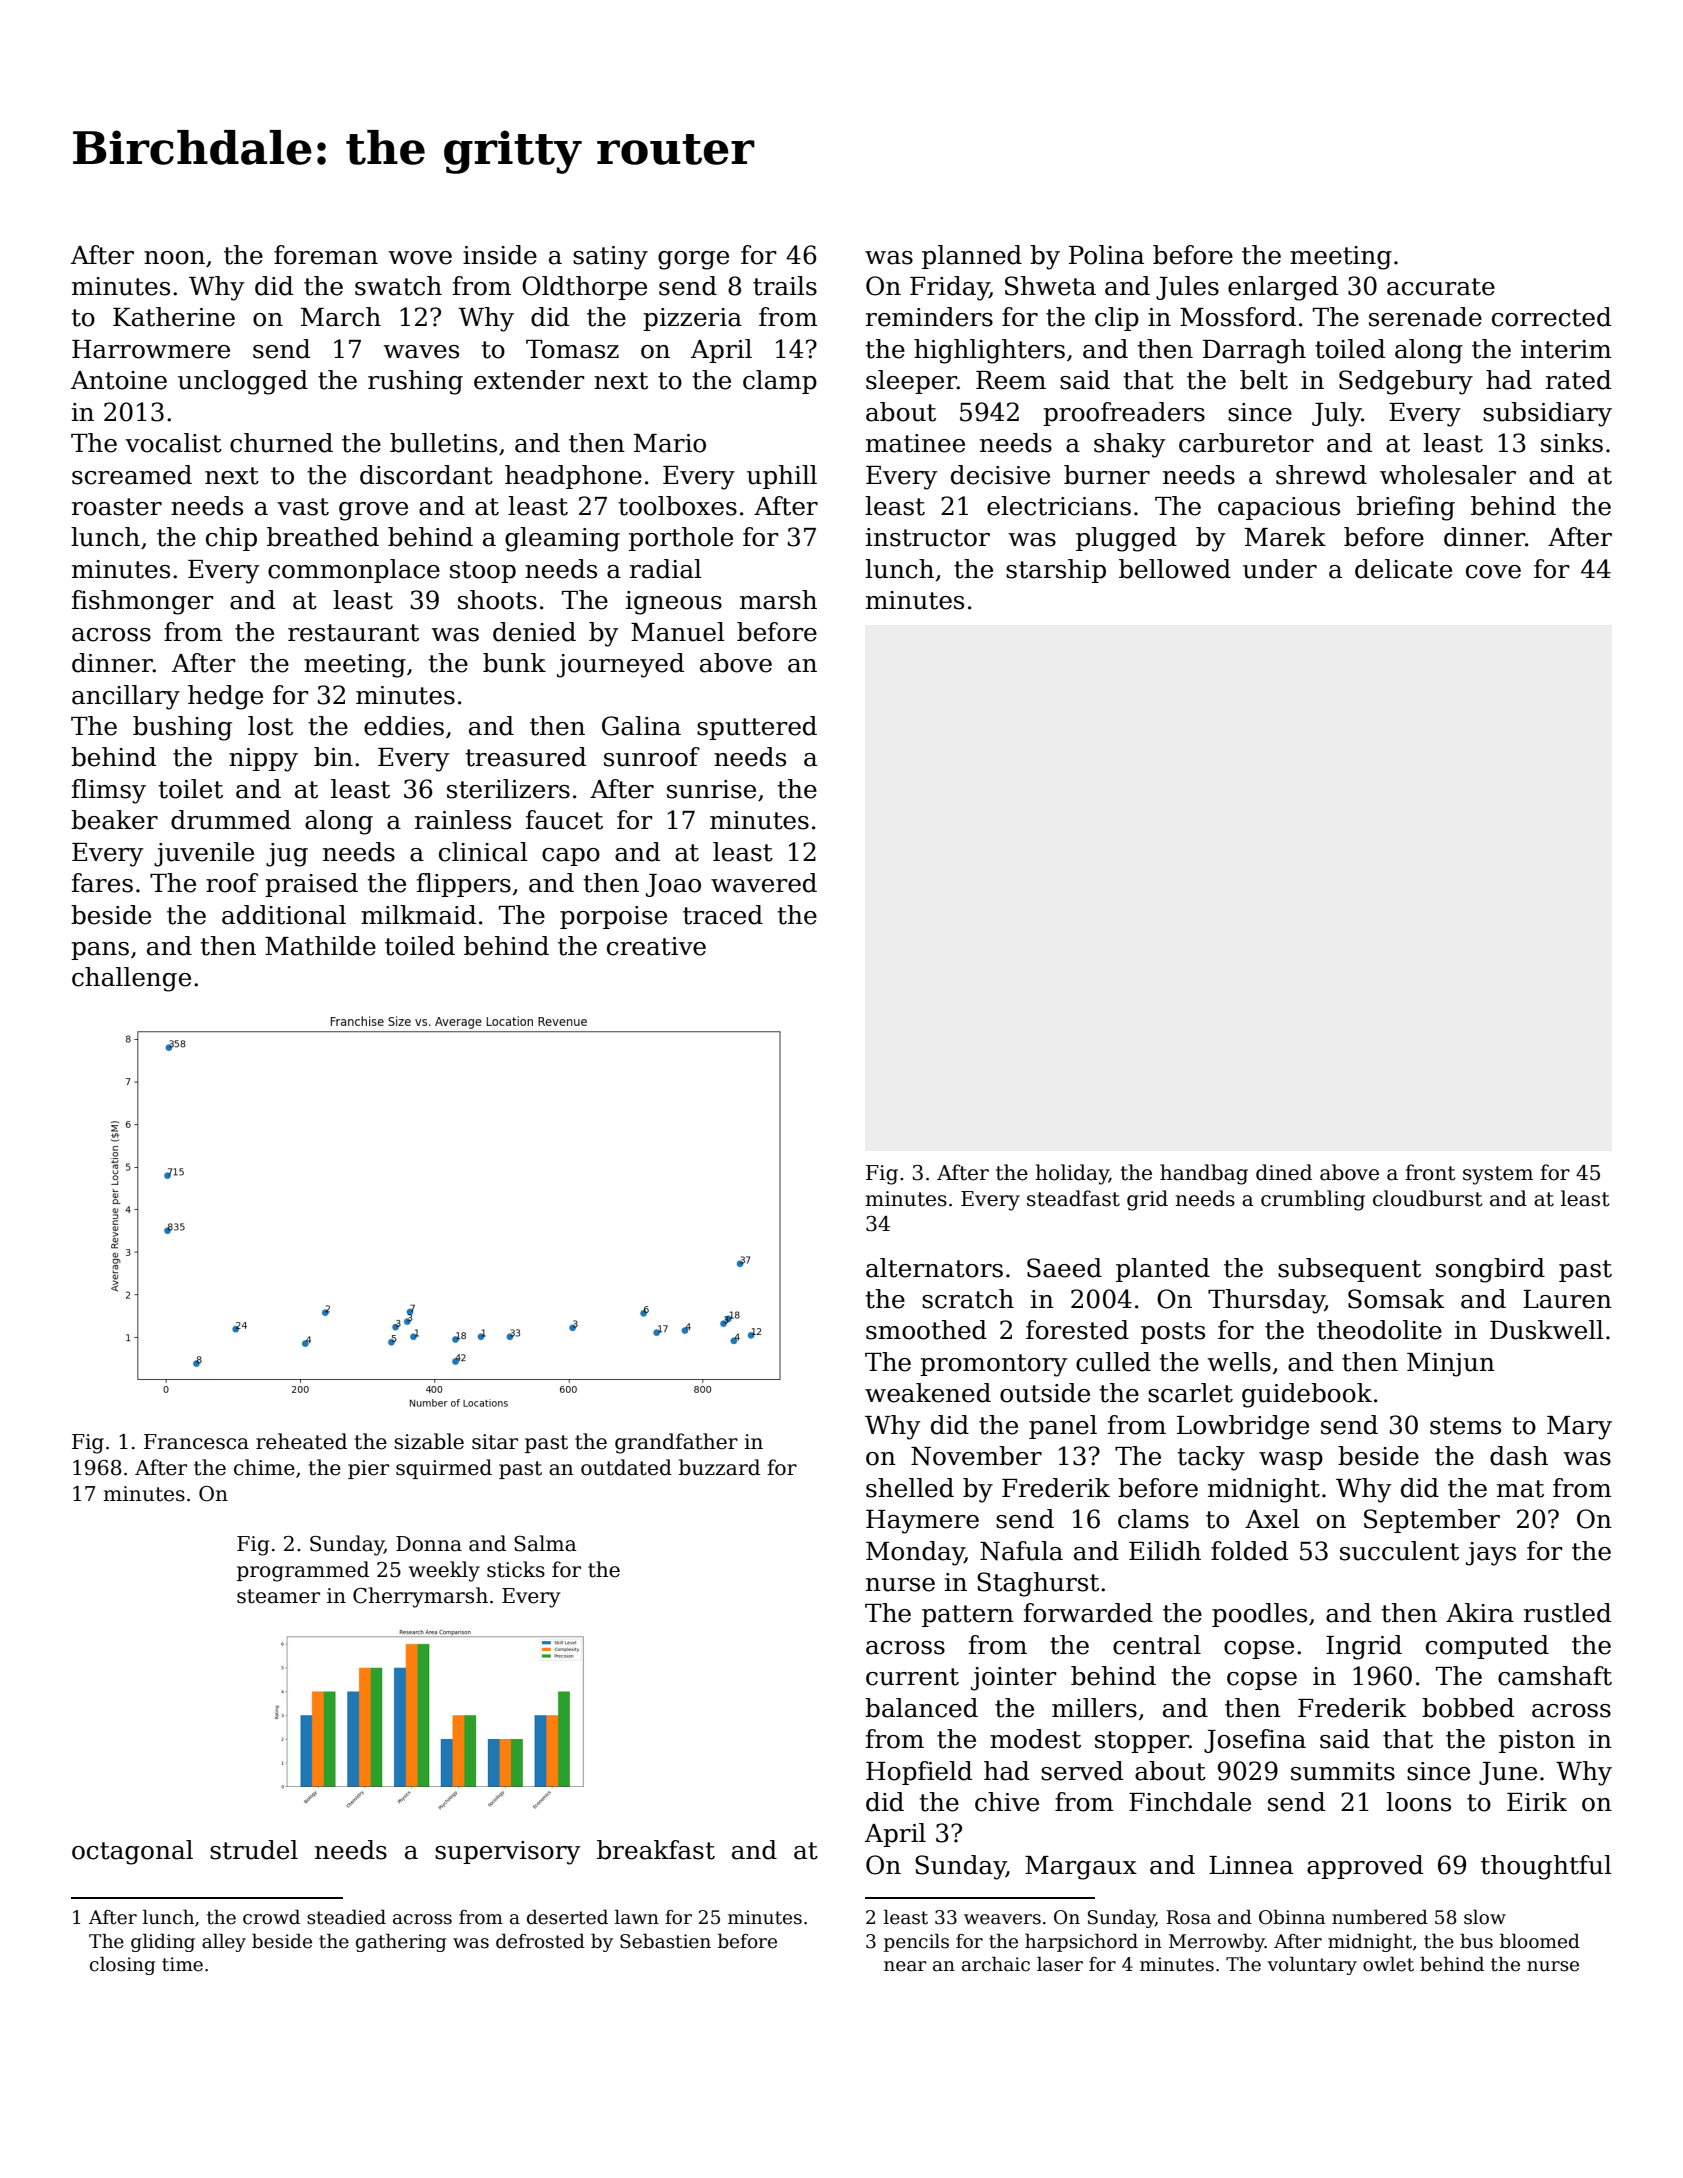 The width and height of the screenshot is (1683, 2178). I want to click on planned, so click(972, 257).
